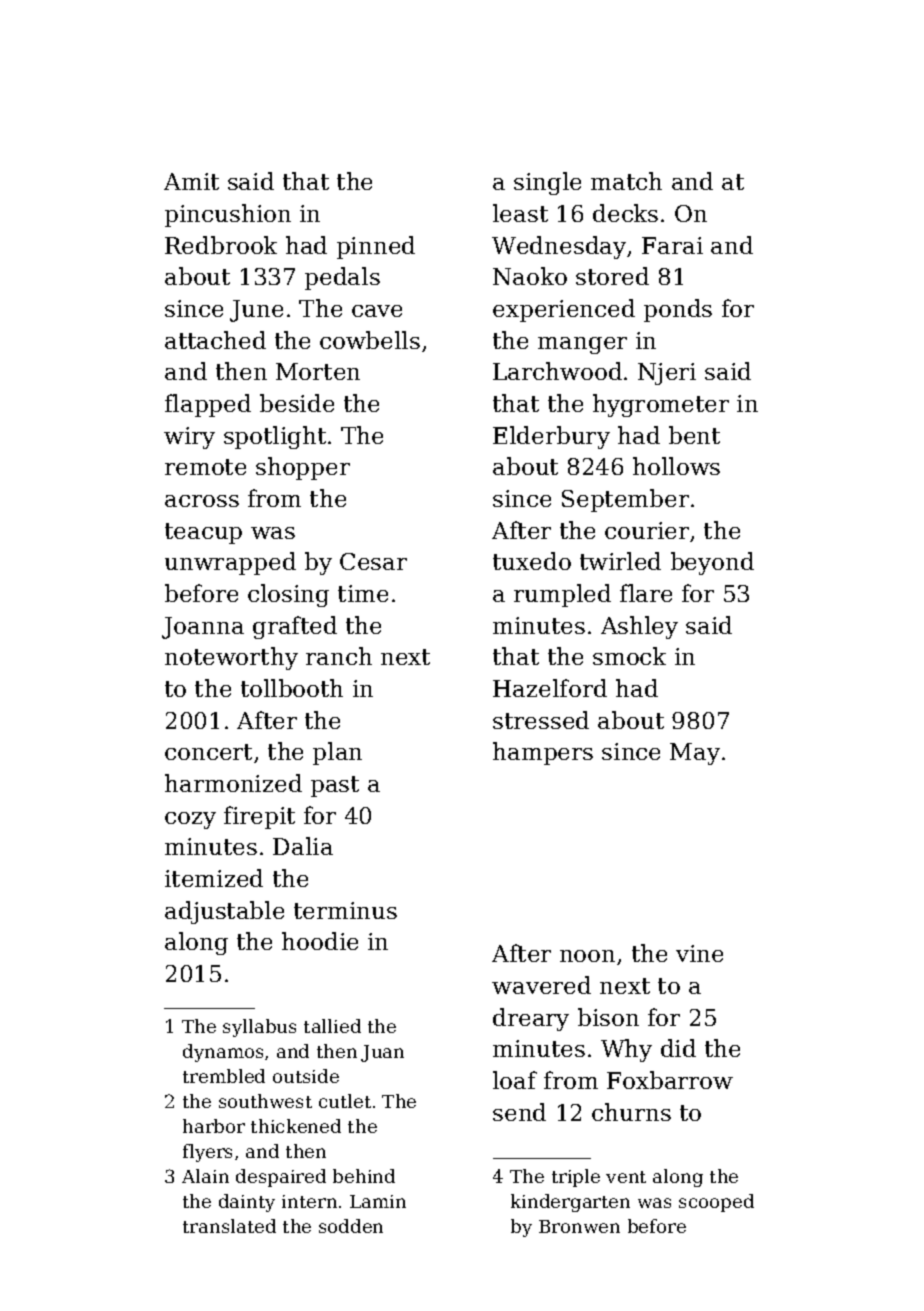  What do you see at coordinates (229, 1226) in the screenshot?
I see `translated` at bounding box center [229, 1226].
